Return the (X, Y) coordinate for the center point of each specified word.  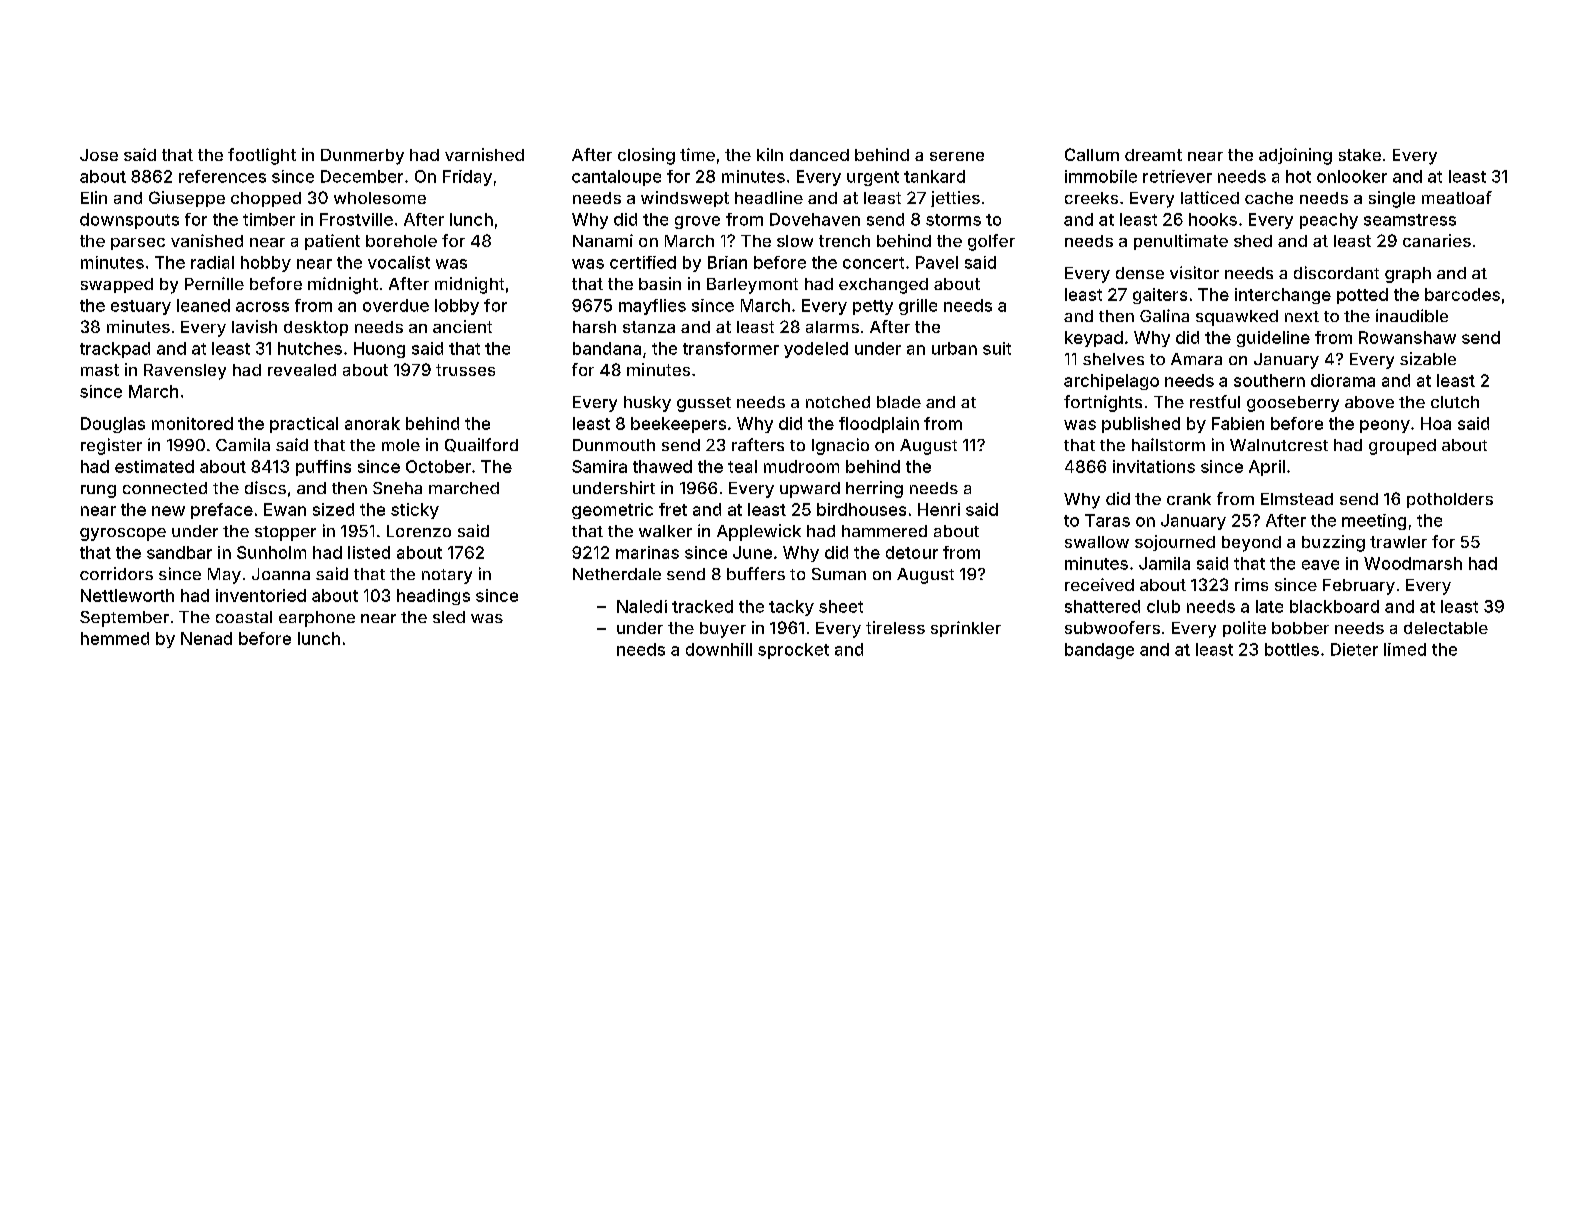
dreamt (1153, 155)
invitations (1154, 466)
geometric (612, 511)
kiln (770, 154)
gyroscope (123, 534)
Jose (99, 155)
